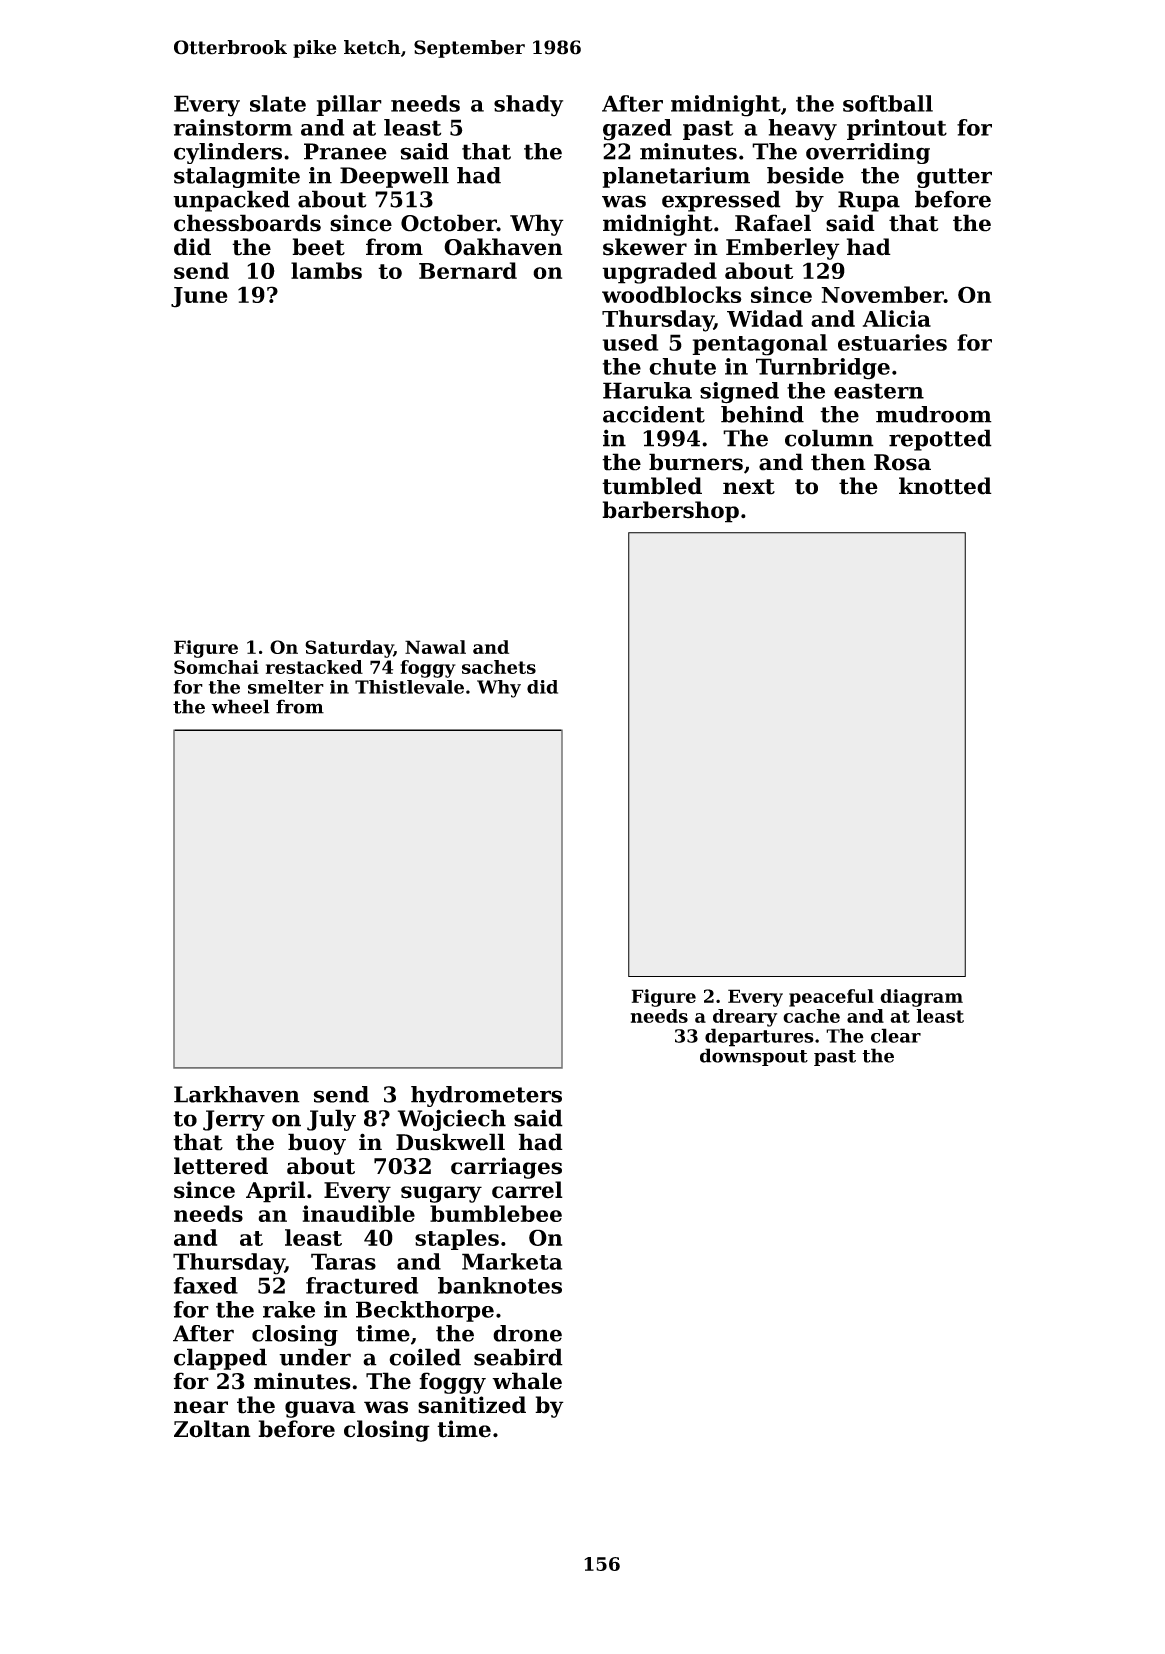 This page has height=1654, width=1165. What do you see at coordinates (527, 1381) in the page?
I see `whale` at bounding box center [527, 1381].
